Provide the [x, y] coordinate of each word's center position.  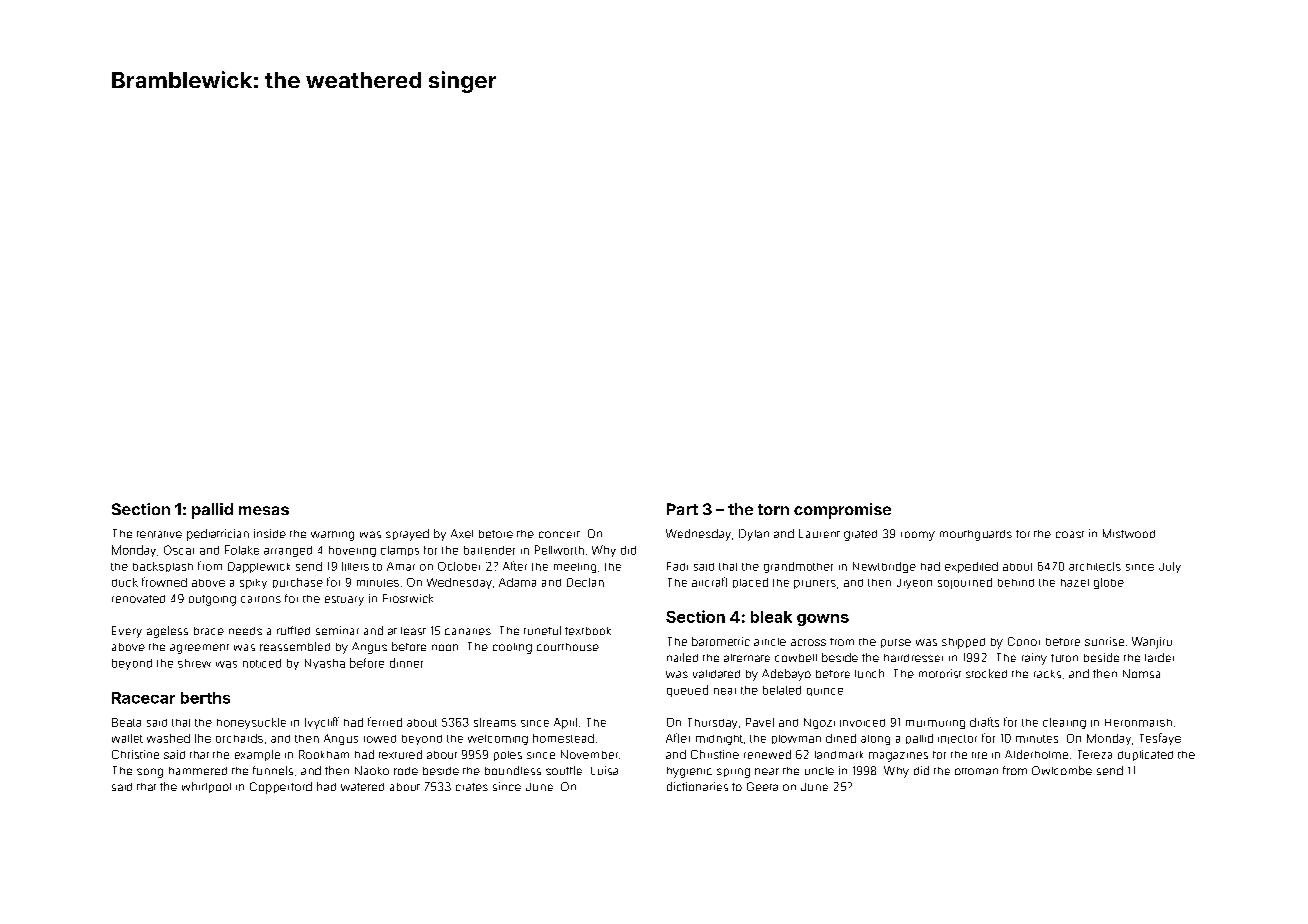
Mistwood [1129, 533]
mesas [264, 510]
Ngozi [819, 723]
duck [125, 582]
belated [782, 690]
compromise [842, 511]
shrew [194, 663]
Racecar [143, 698]
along [875, 740]
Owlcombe [1062, 770]
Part [682, 509]
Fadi [677, 566]
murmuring [935, 724]
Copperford [281, 788]
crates [472, 787]
